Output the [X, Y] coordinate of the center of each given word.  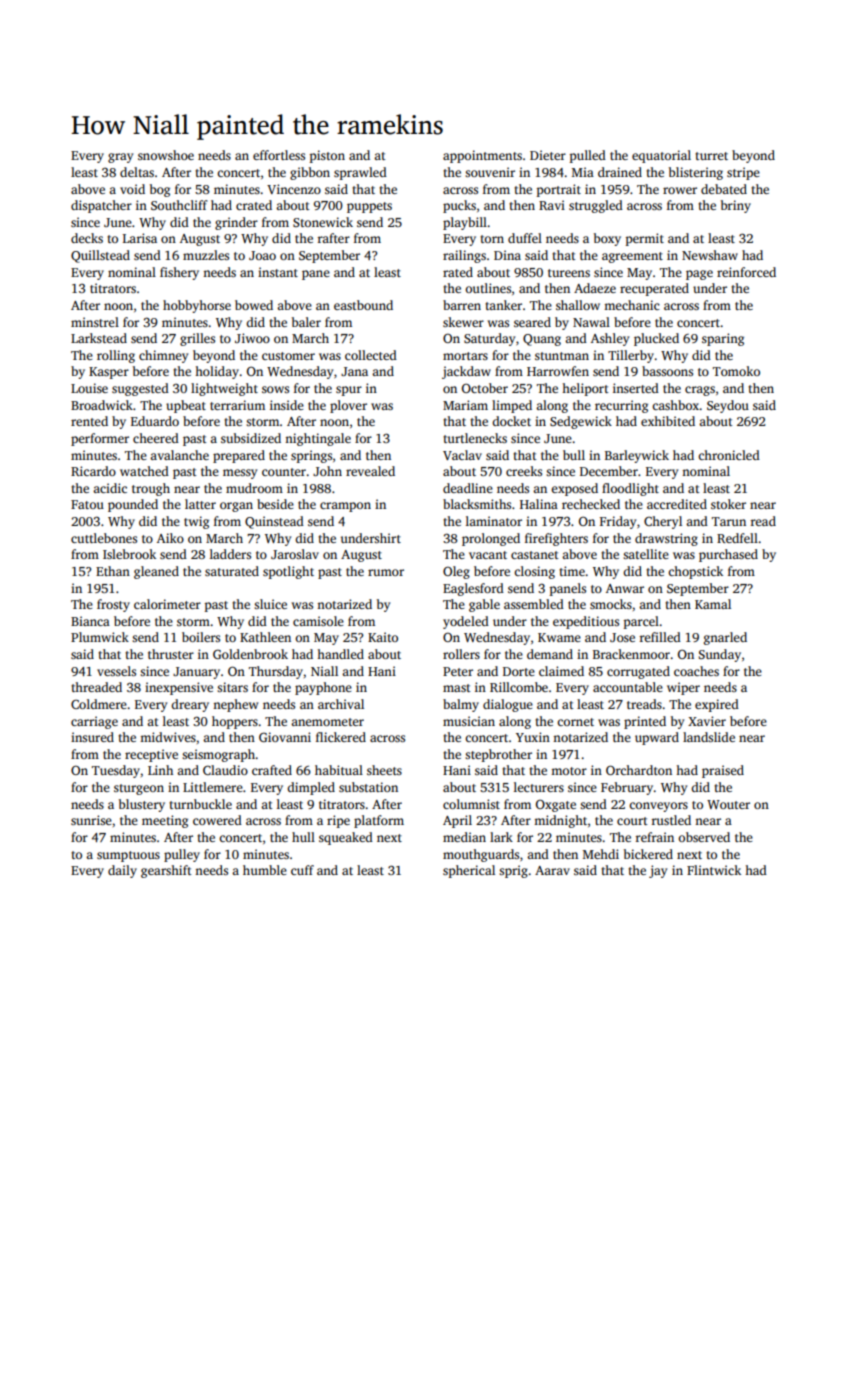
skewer [463, 322]
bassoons [667, 371]
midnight [560, 821]
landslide [709, 737]
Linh [160, 770]
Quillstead [100, 256]
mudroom [254, 488]
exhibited [668, 421]
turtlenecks [475, 438]
